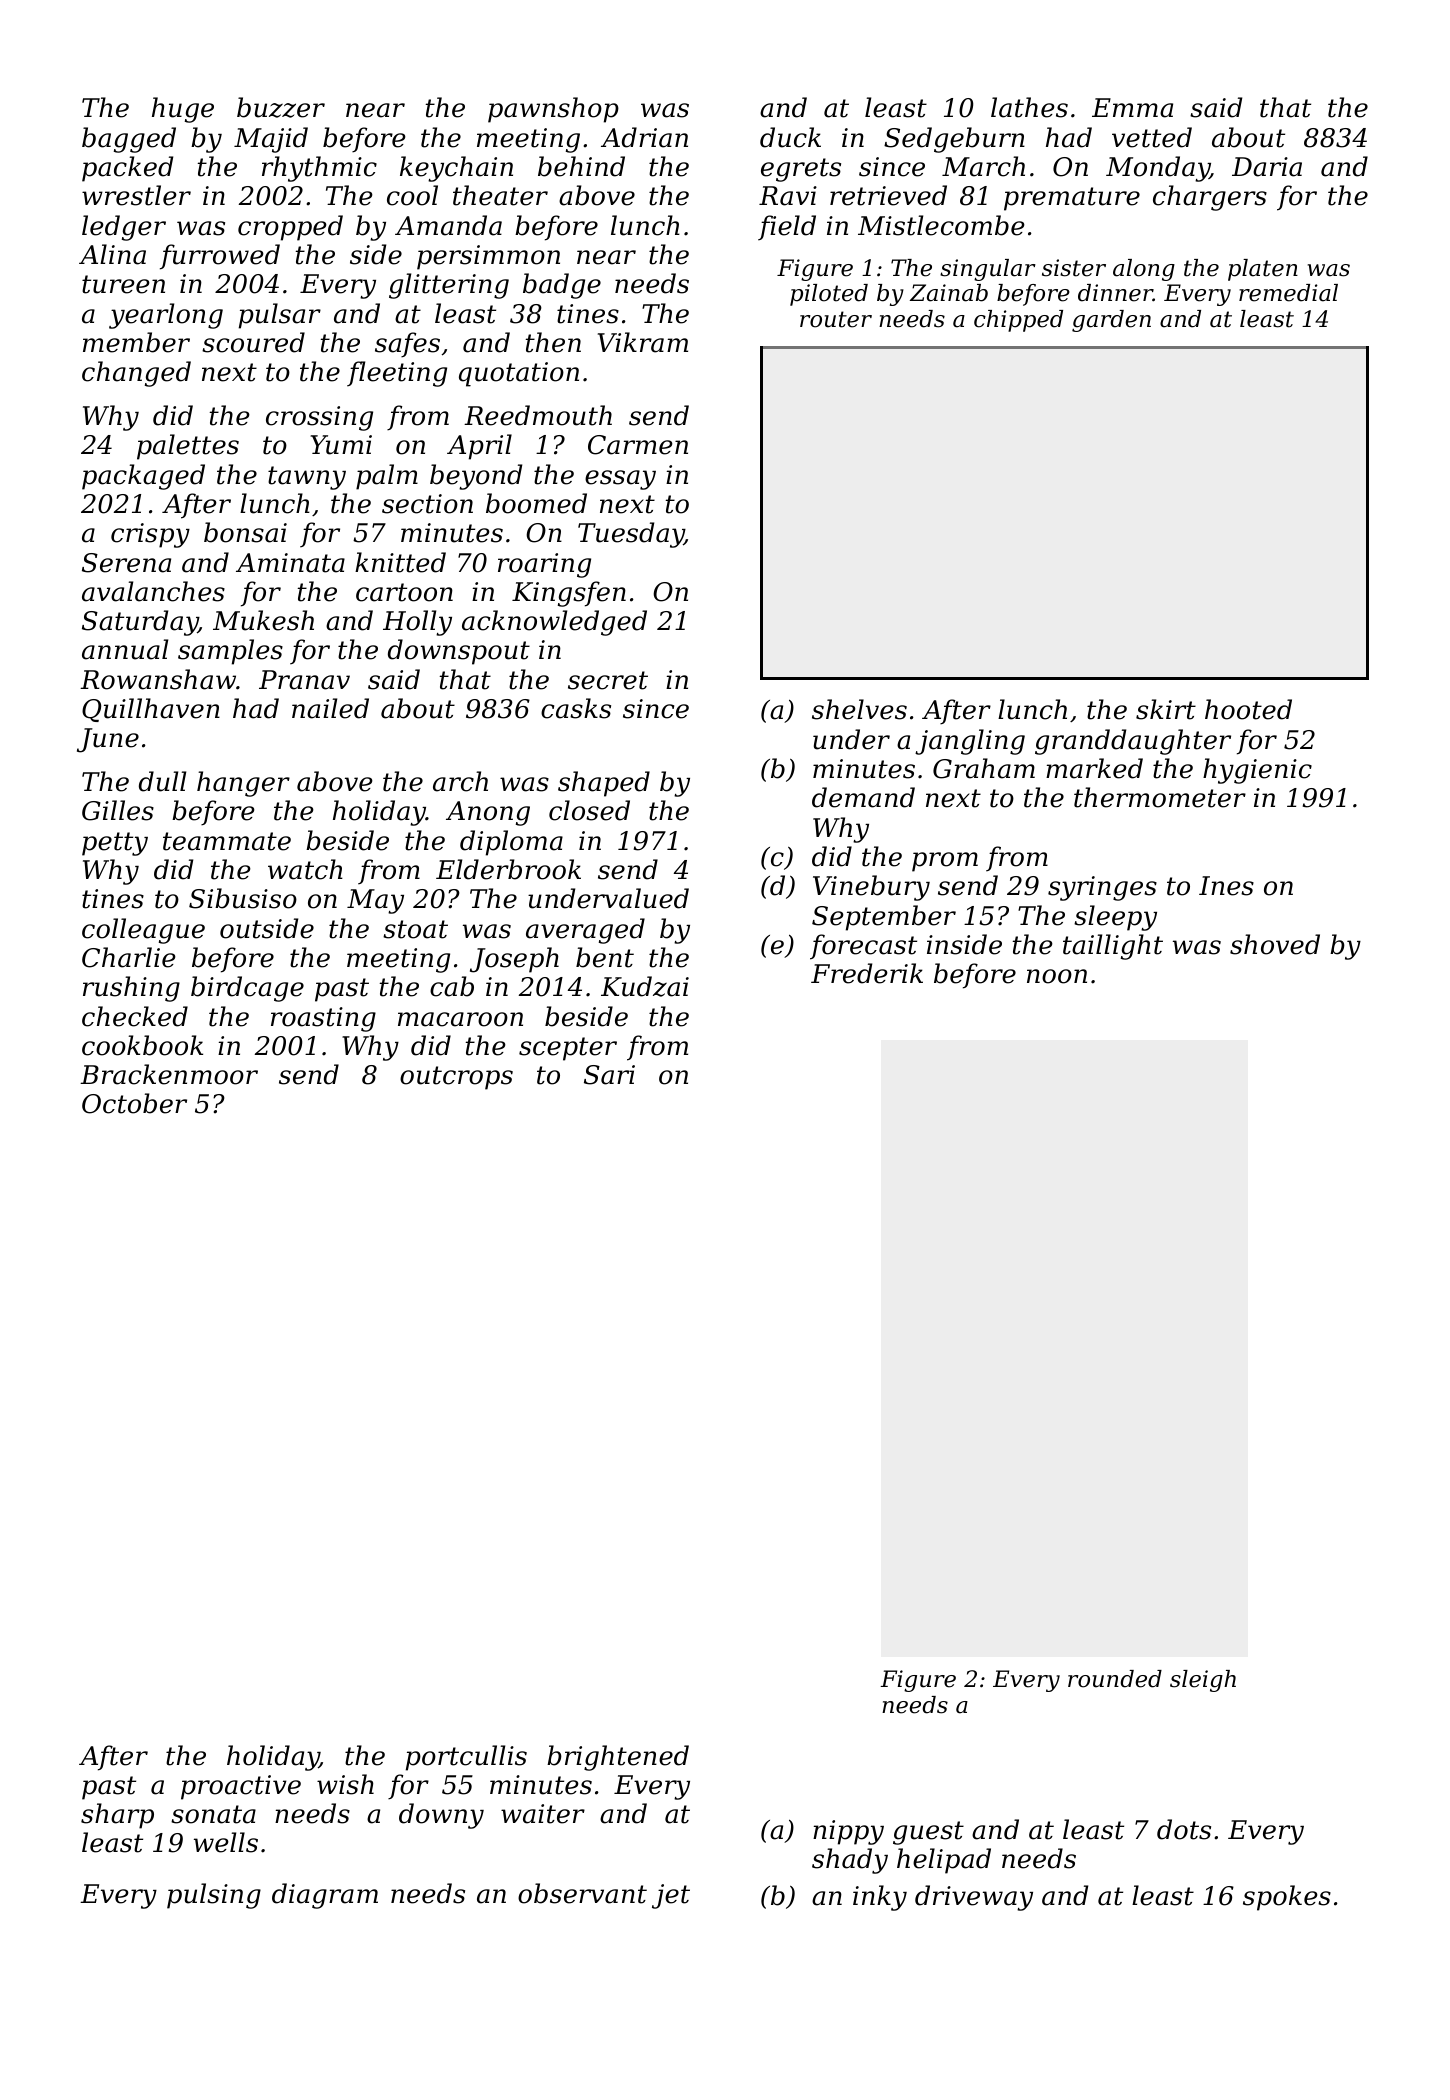  What do you see at coordinates (1203, 1681) in the document?
I see `sleigh` at bounding box center [1203, 1681].
